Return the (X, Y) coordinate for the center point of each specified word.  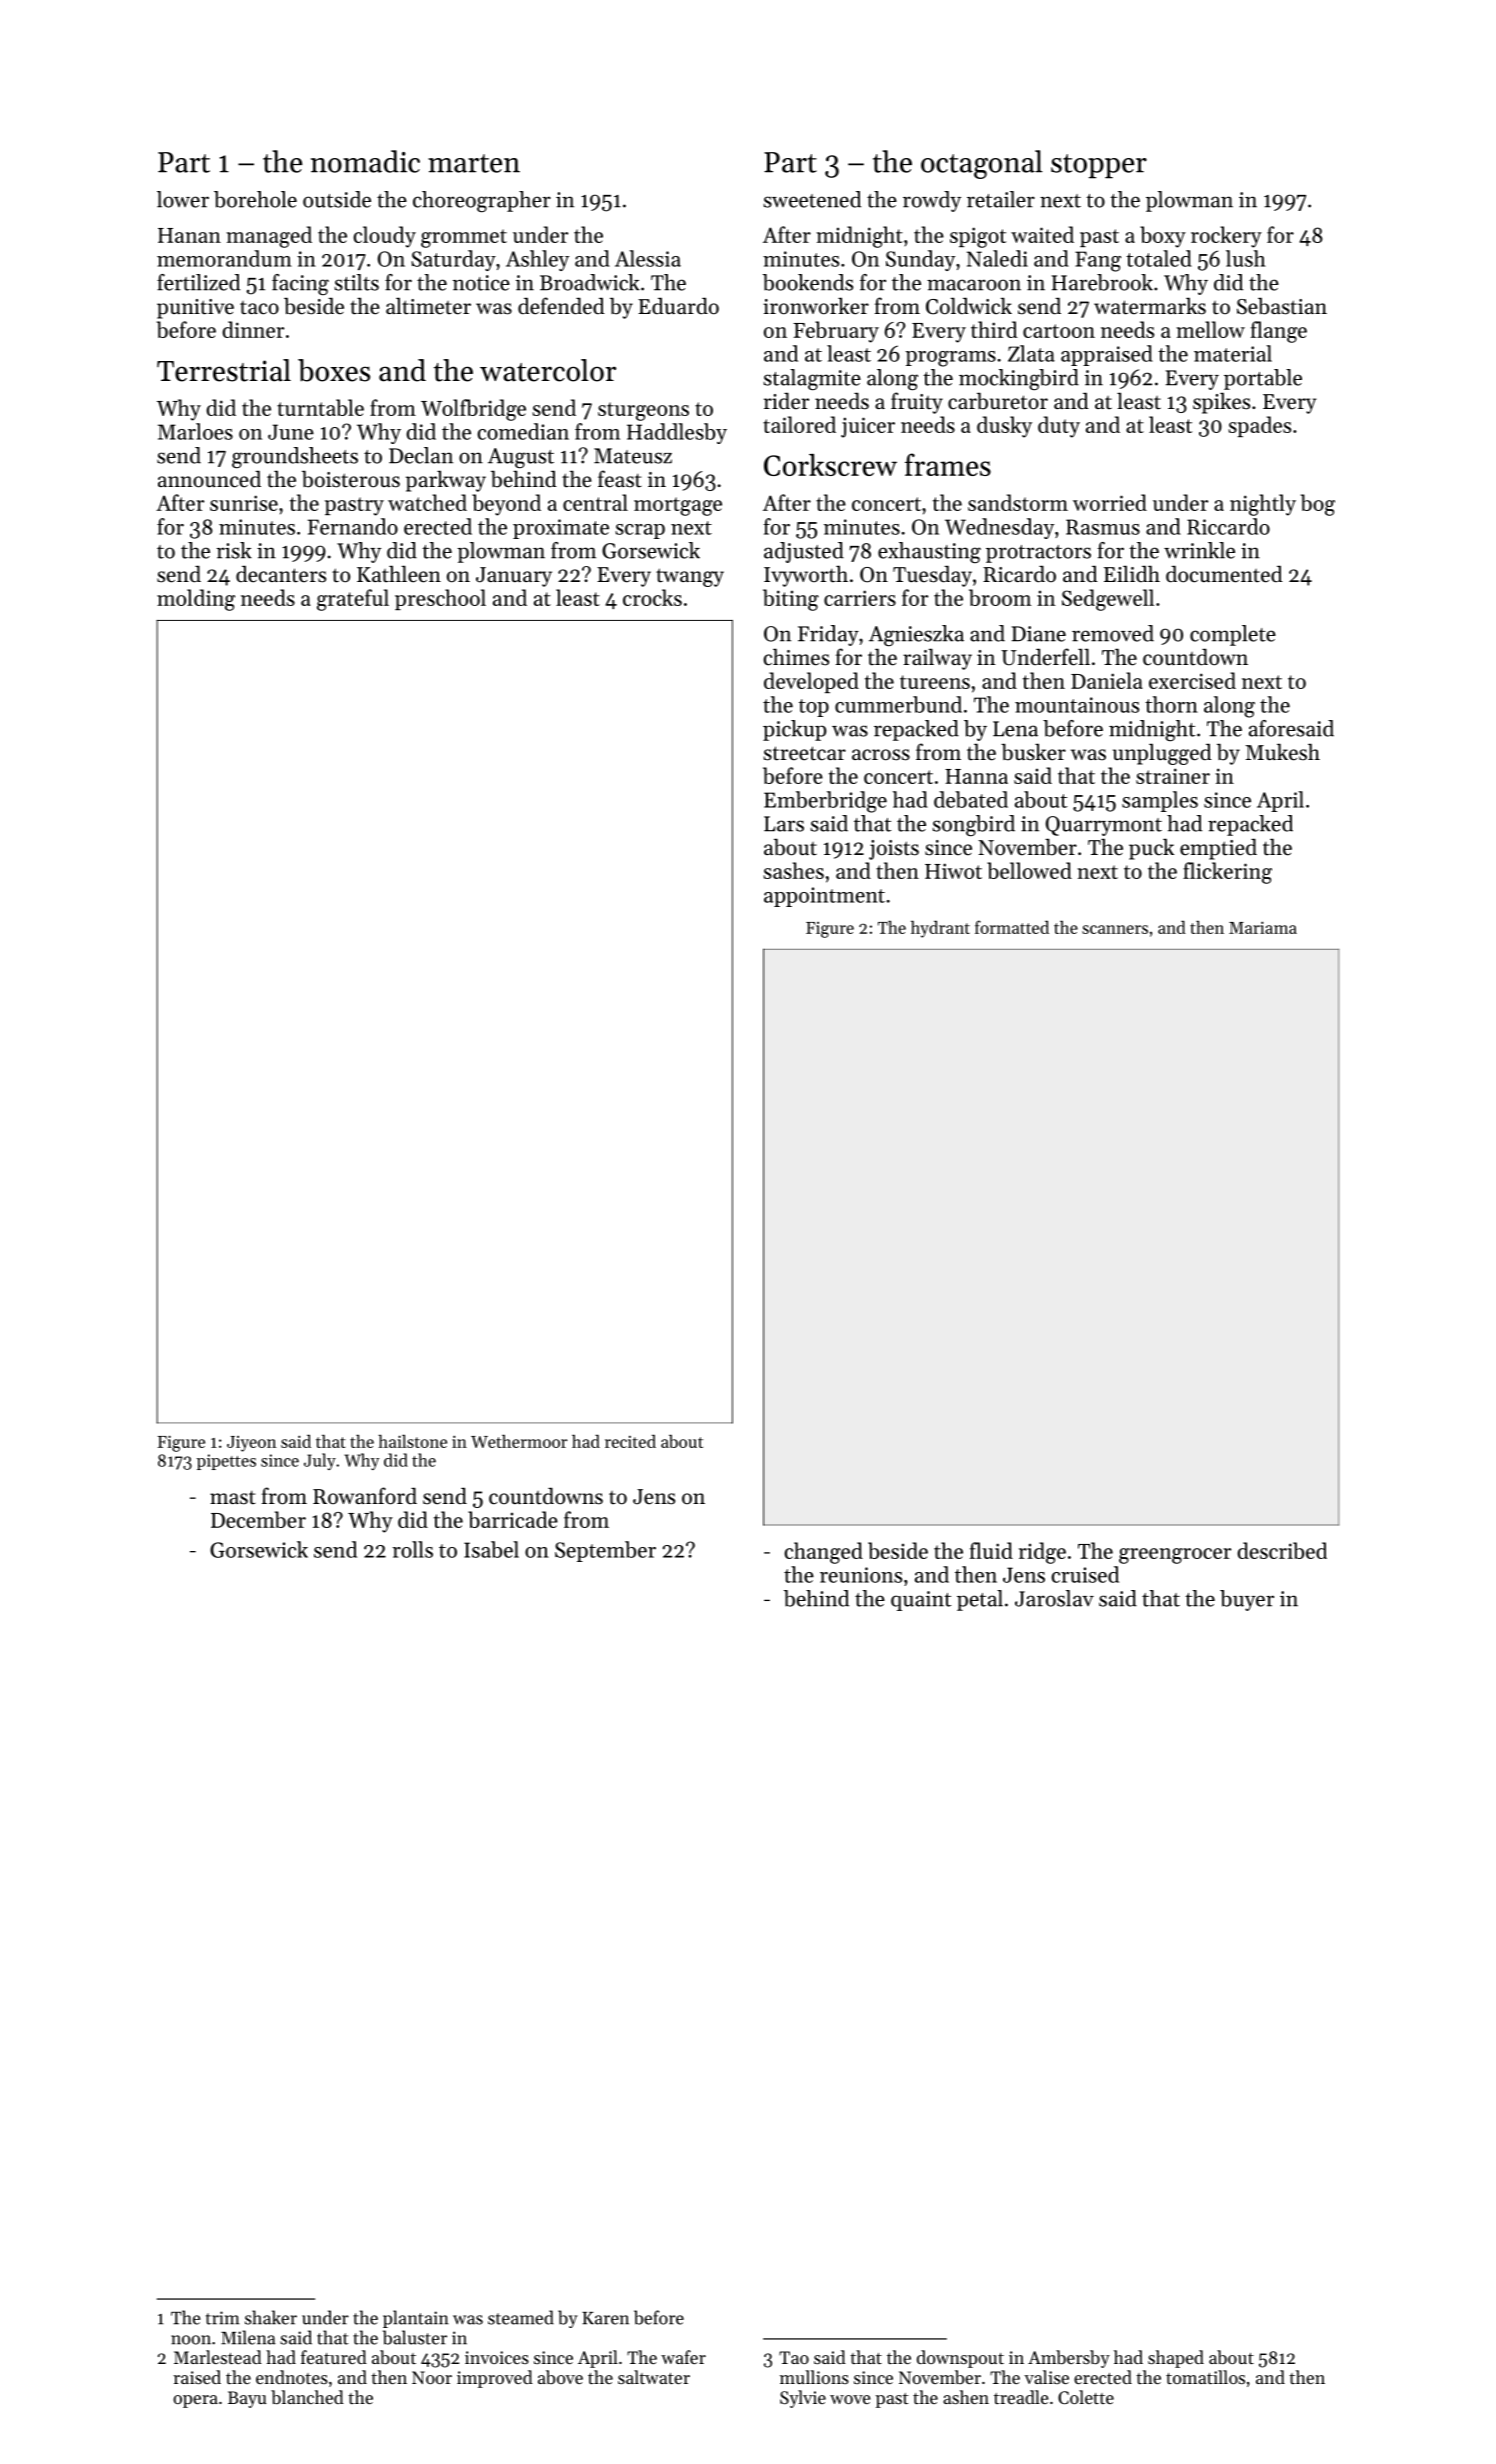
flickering (1227, 873)
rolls (413, 1549)
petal (980, 1600)
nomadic (365, 161)
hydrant (940, 929)
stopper (1099, 166)
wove (850, 2399)
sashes (794, 870)
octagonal (982, 164)
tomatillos (1205, 2377)
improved (495, 2379)
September (605, 1551)
